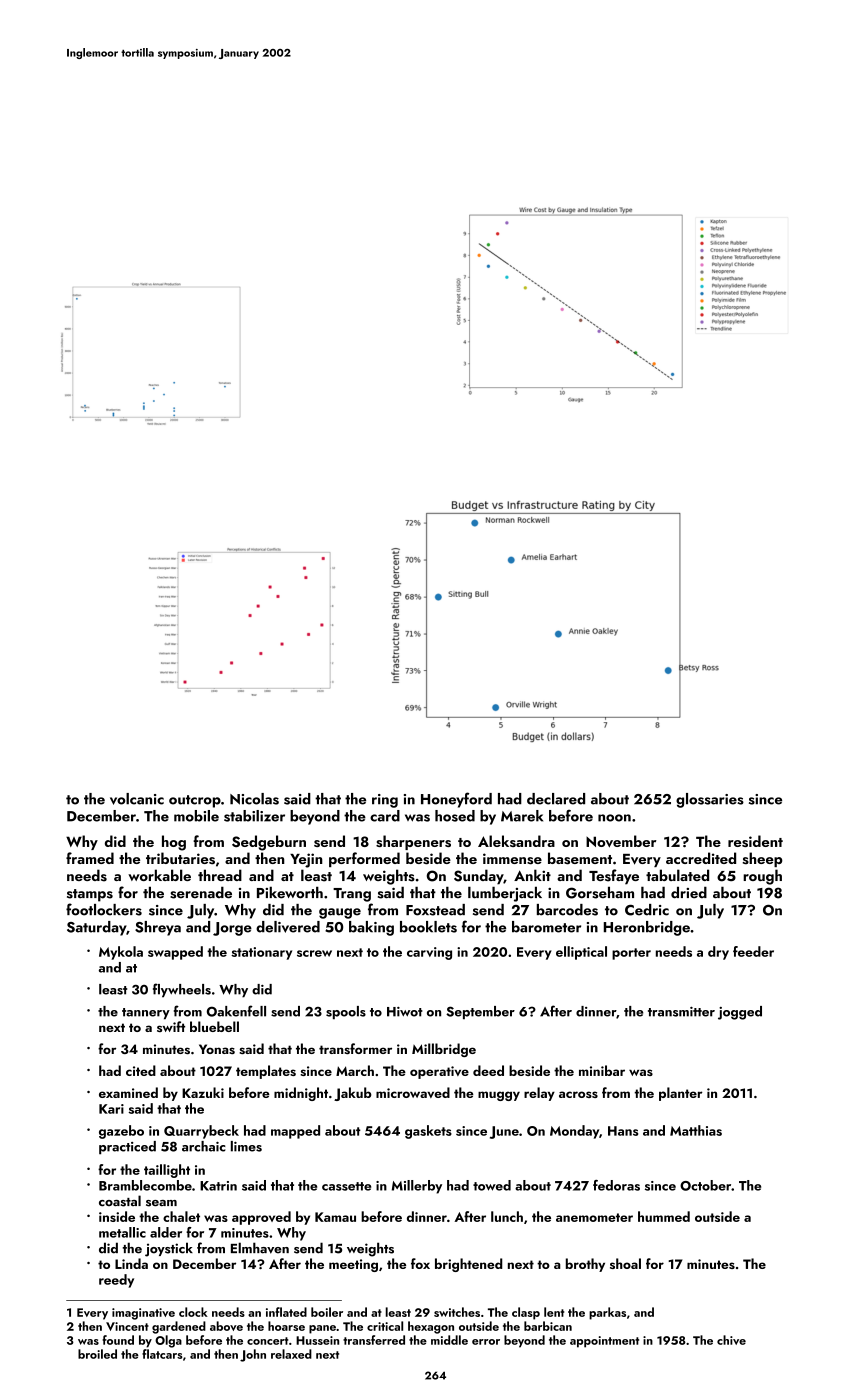 The image size is (849, 1400). I want to click on swift, so click(171, 1026).
